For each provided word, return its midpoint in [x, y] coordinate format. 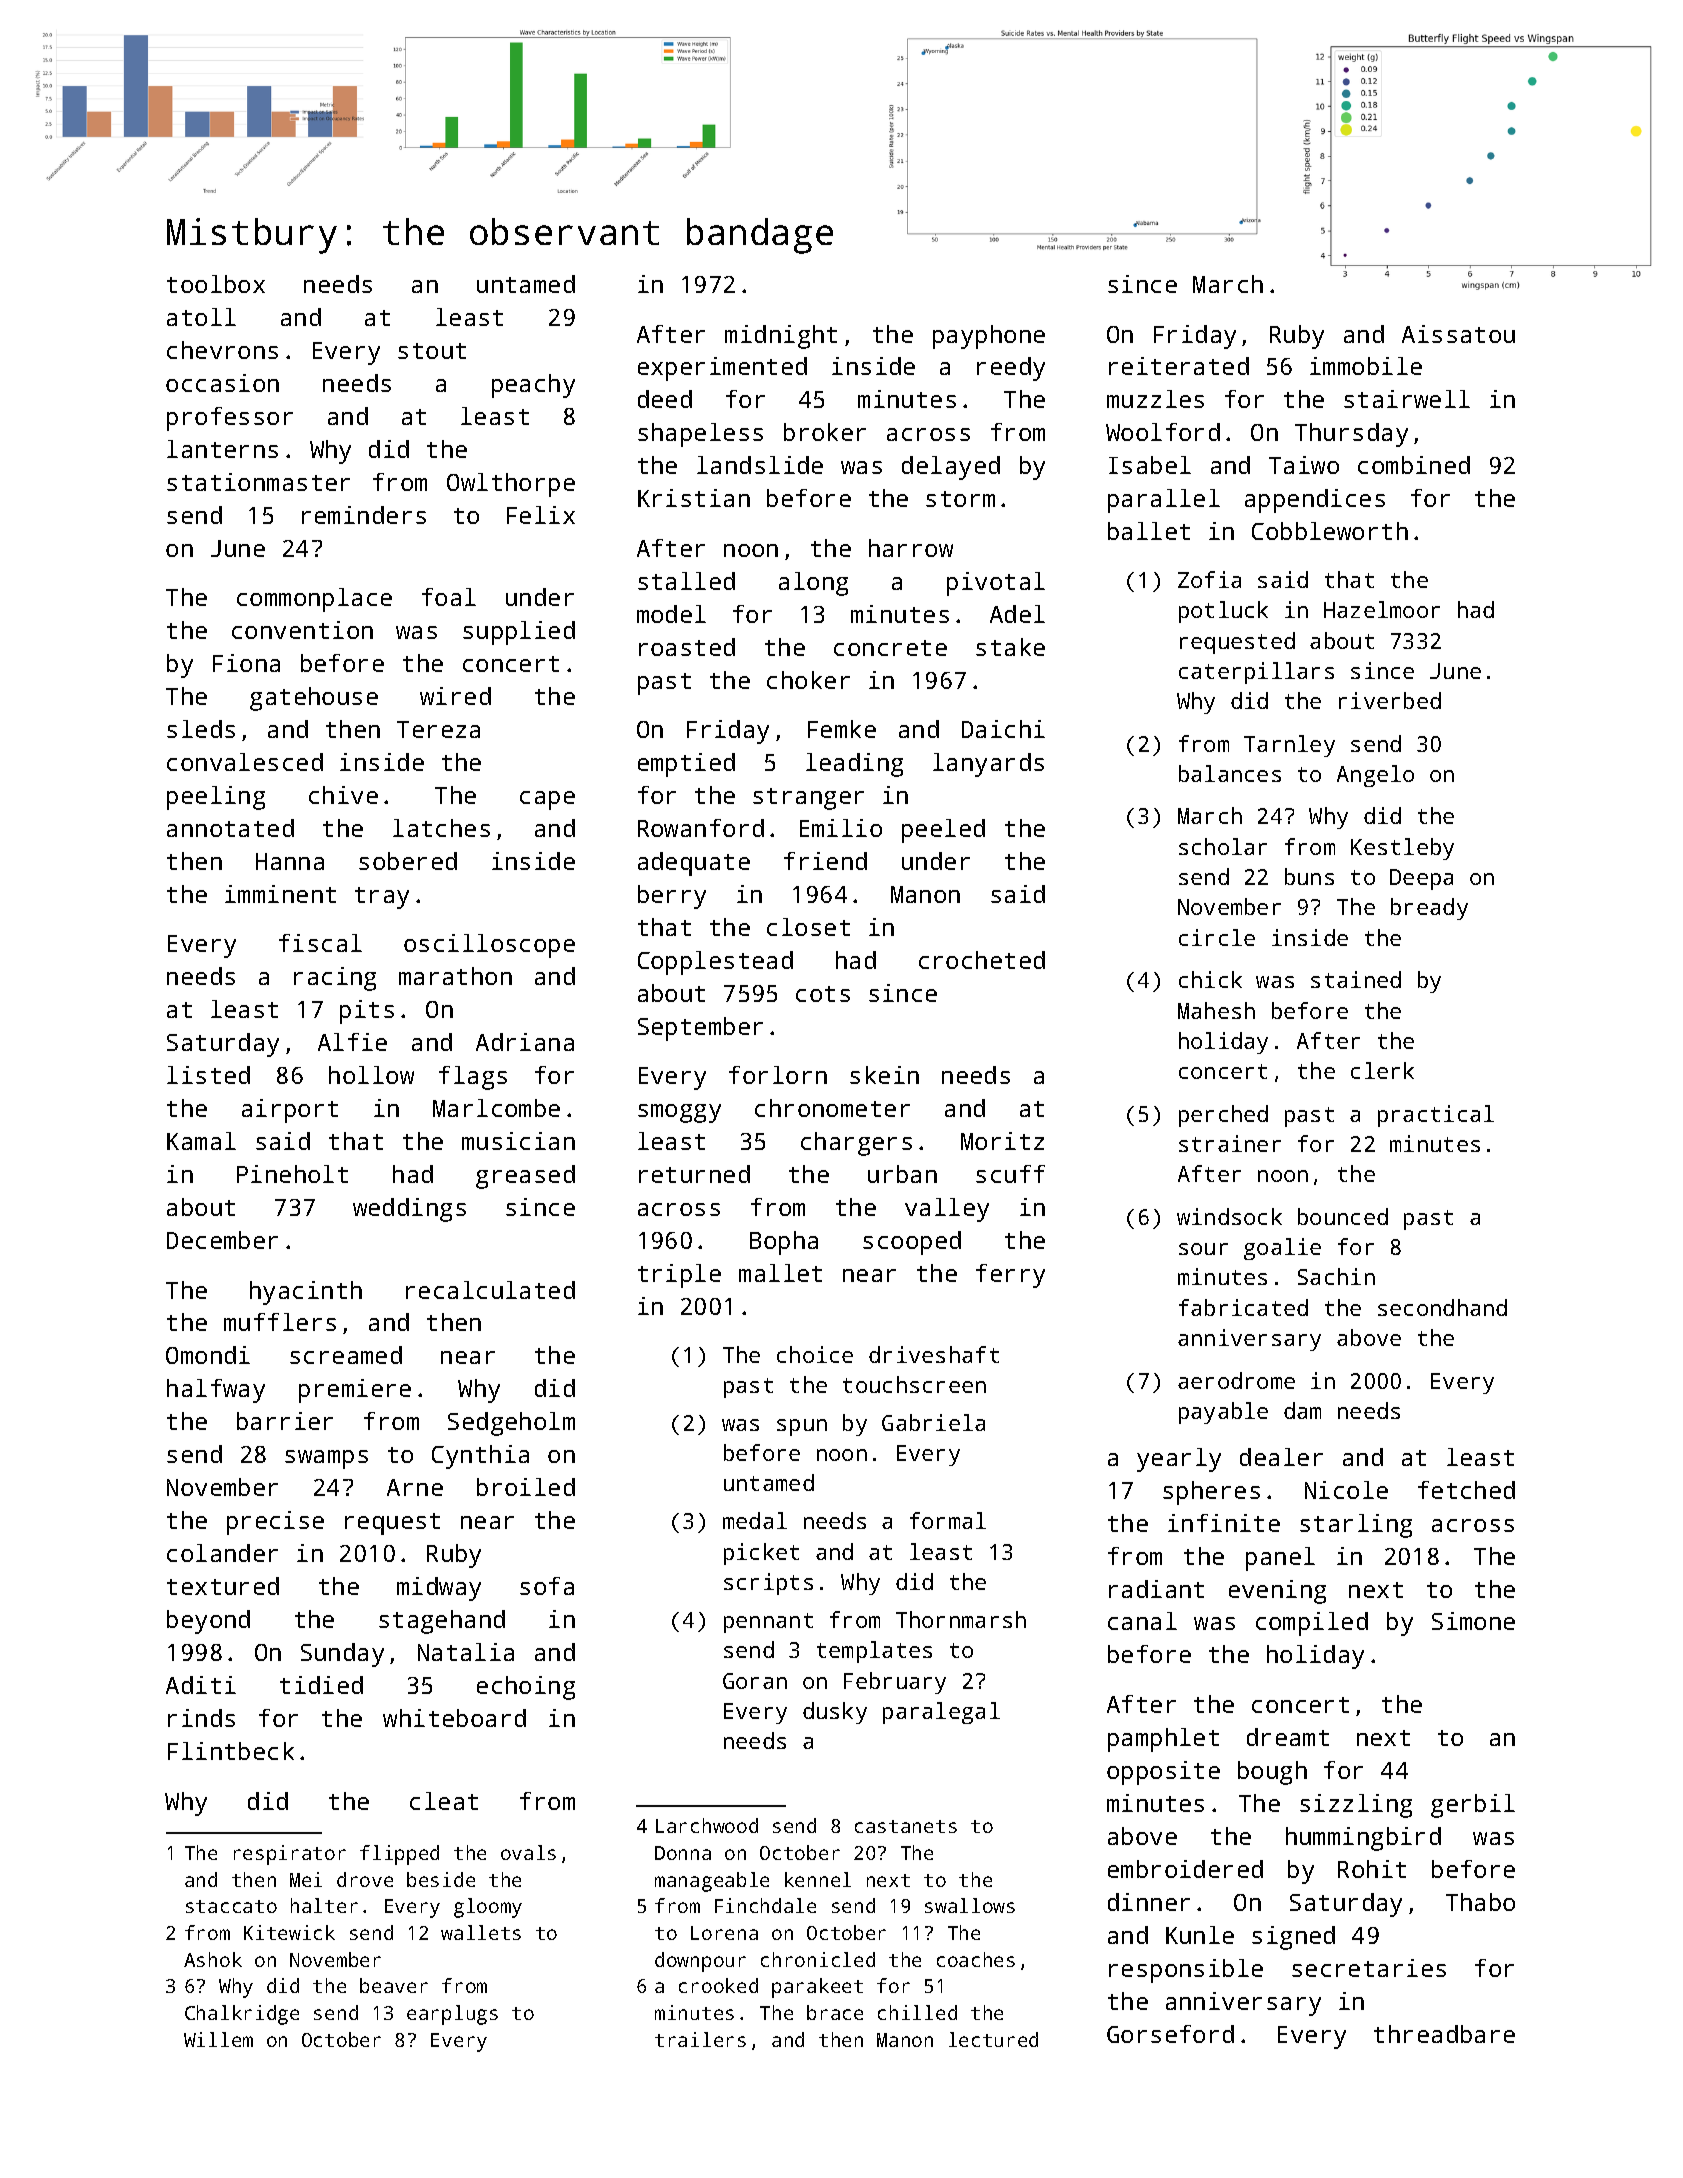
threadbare [1444, 2034]
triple [679, 1276]
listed [208, 1075]
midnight [781, 337]
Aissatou [1458, 334]
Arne [415, 1487]
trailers [700, 2039]
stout [432, 351]
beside [441, 1879]
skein [884, 1075]
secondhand [1442, 1307]
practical [1436, 1116]
